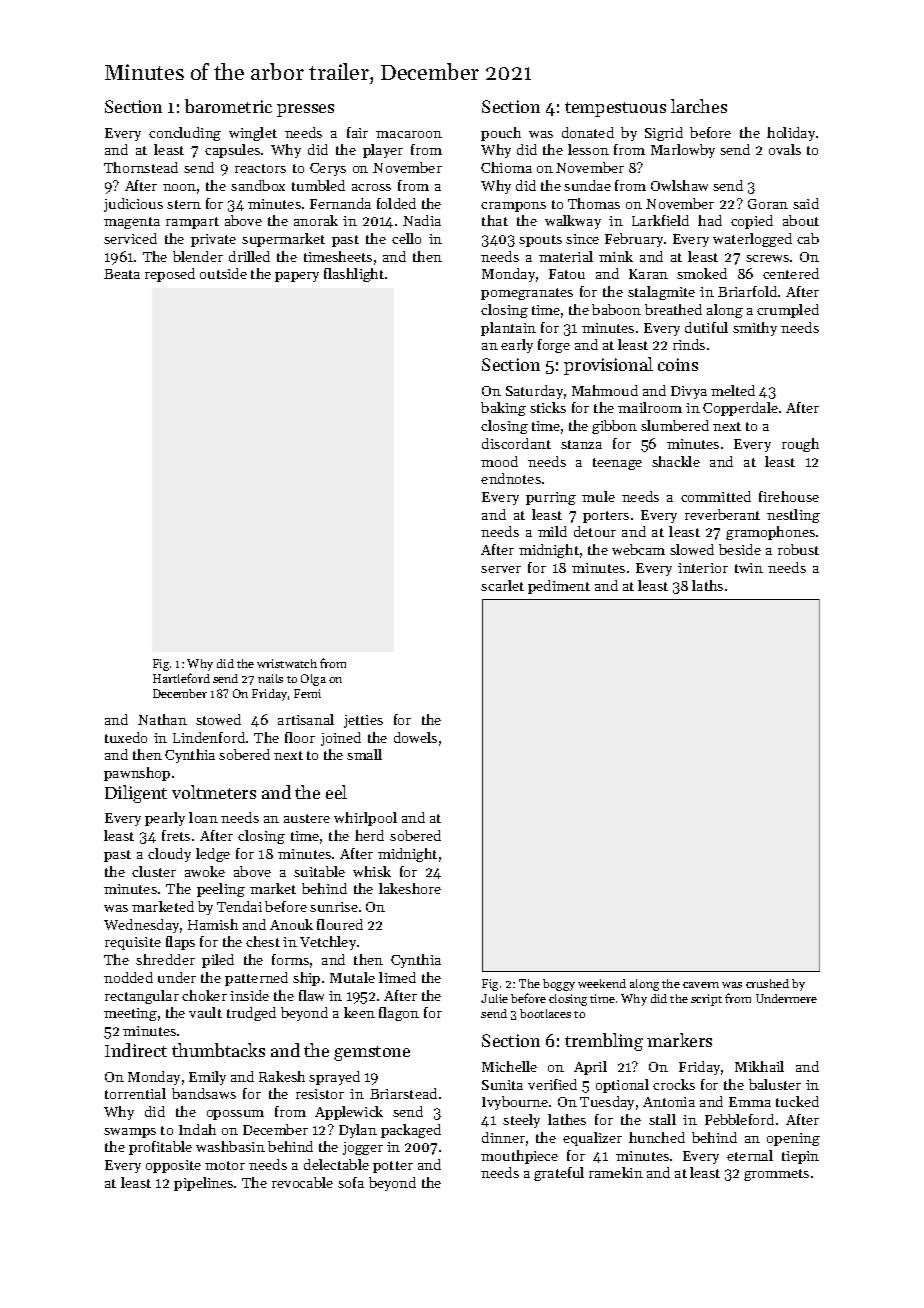 This screenshot has width=924, height=1308. What do you see at coordinates (776, 1175) in the screenshot?
I see `grommets` at bounding box center [776, 1175].
